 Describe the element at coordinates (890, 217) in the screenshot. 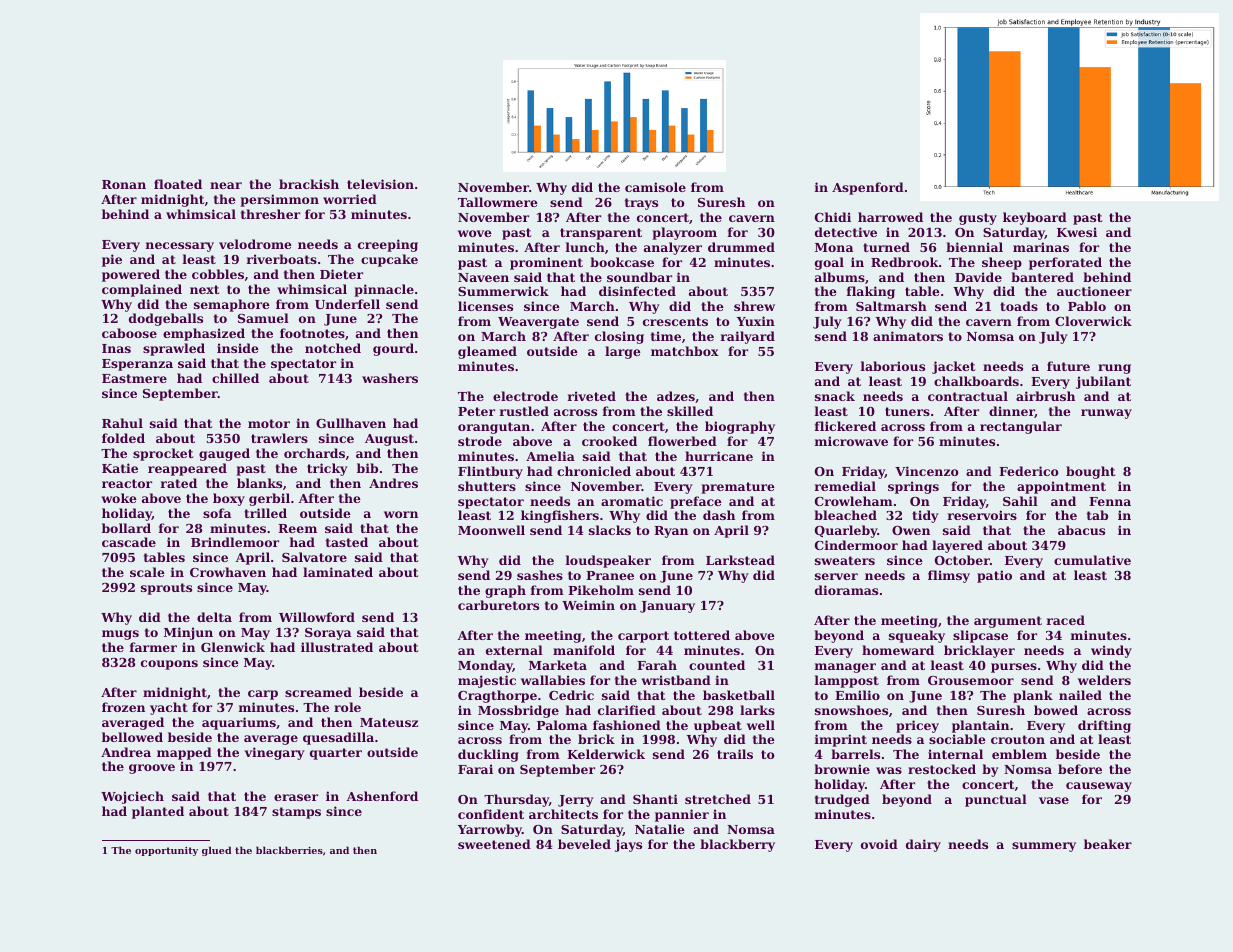

I see `harrowed` at that location.
